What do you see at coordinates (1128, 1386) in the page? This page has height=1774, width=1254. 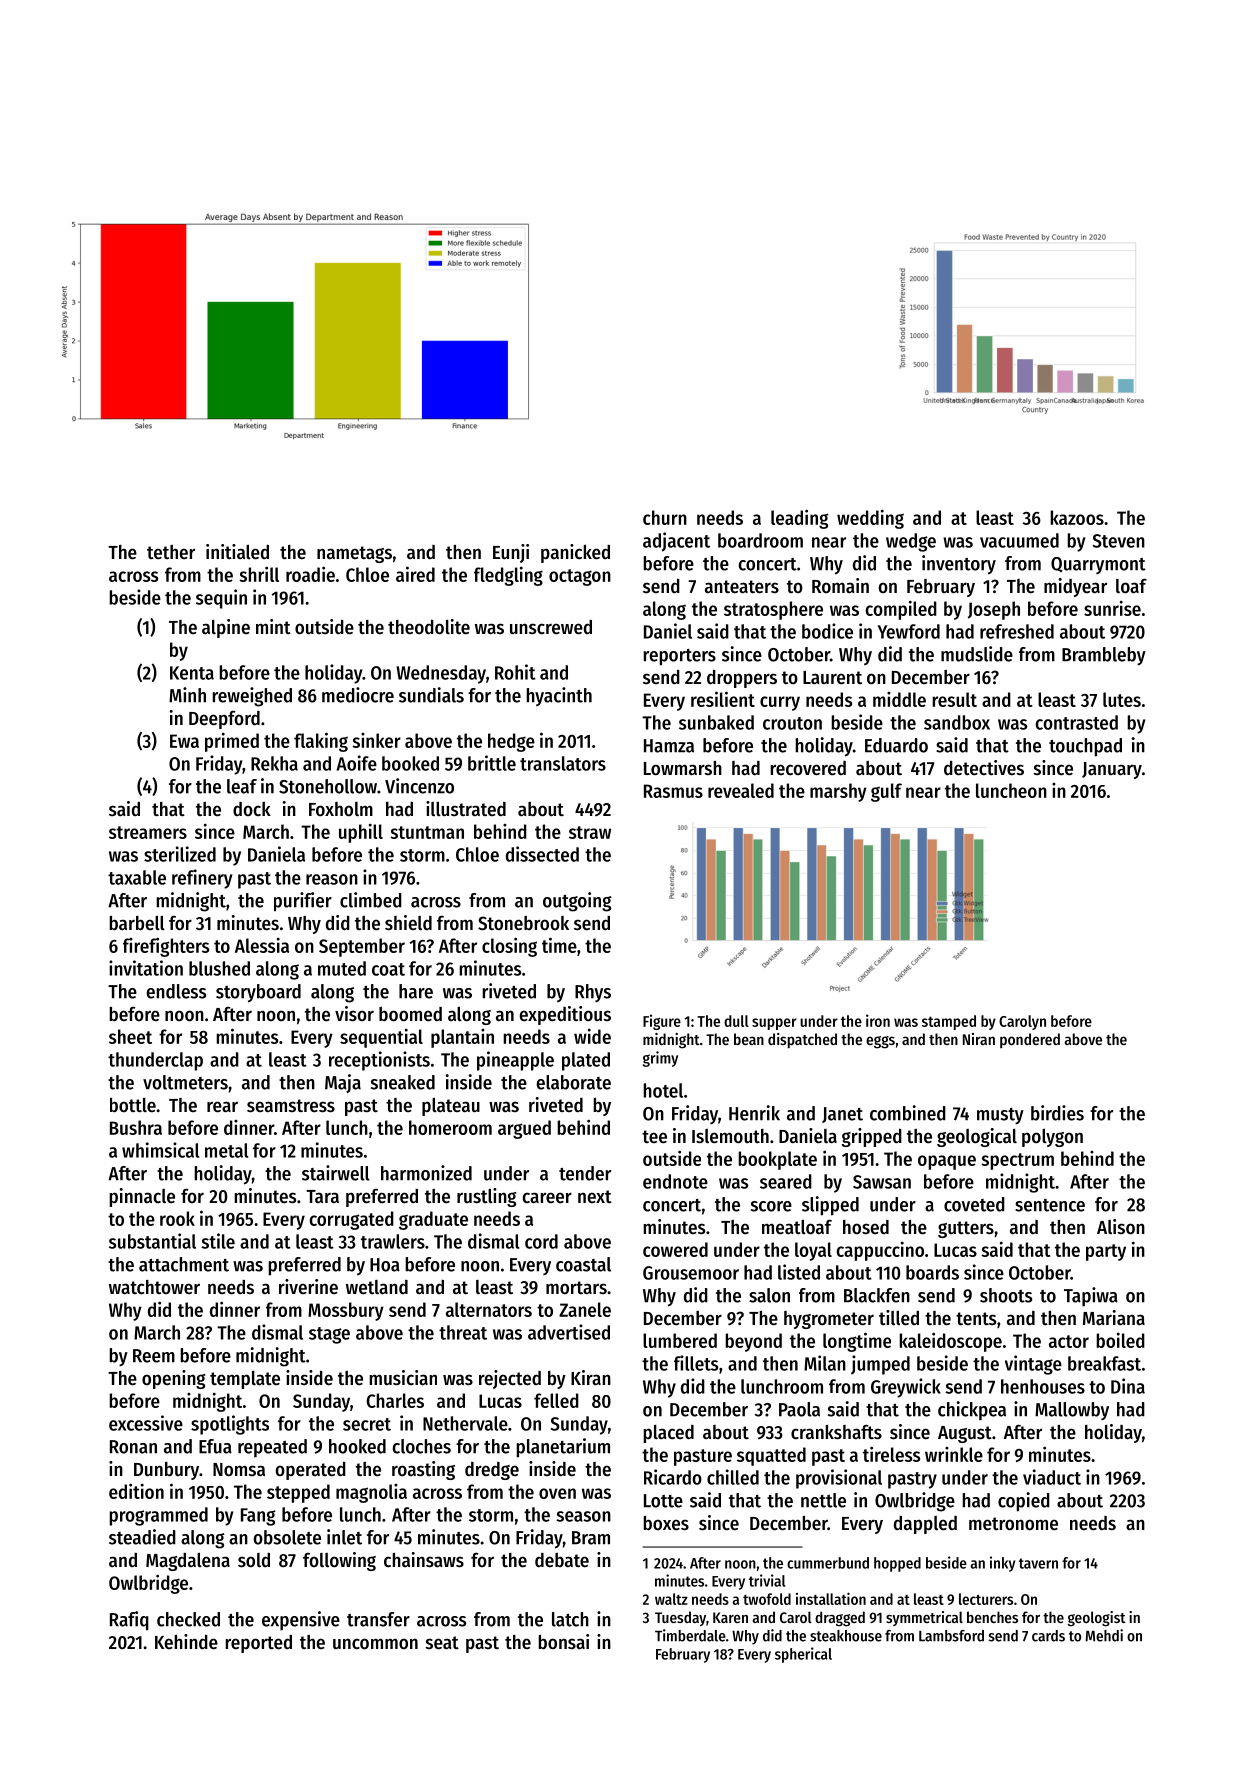 I see `Dina` at bounding box center [1128, 1386].
